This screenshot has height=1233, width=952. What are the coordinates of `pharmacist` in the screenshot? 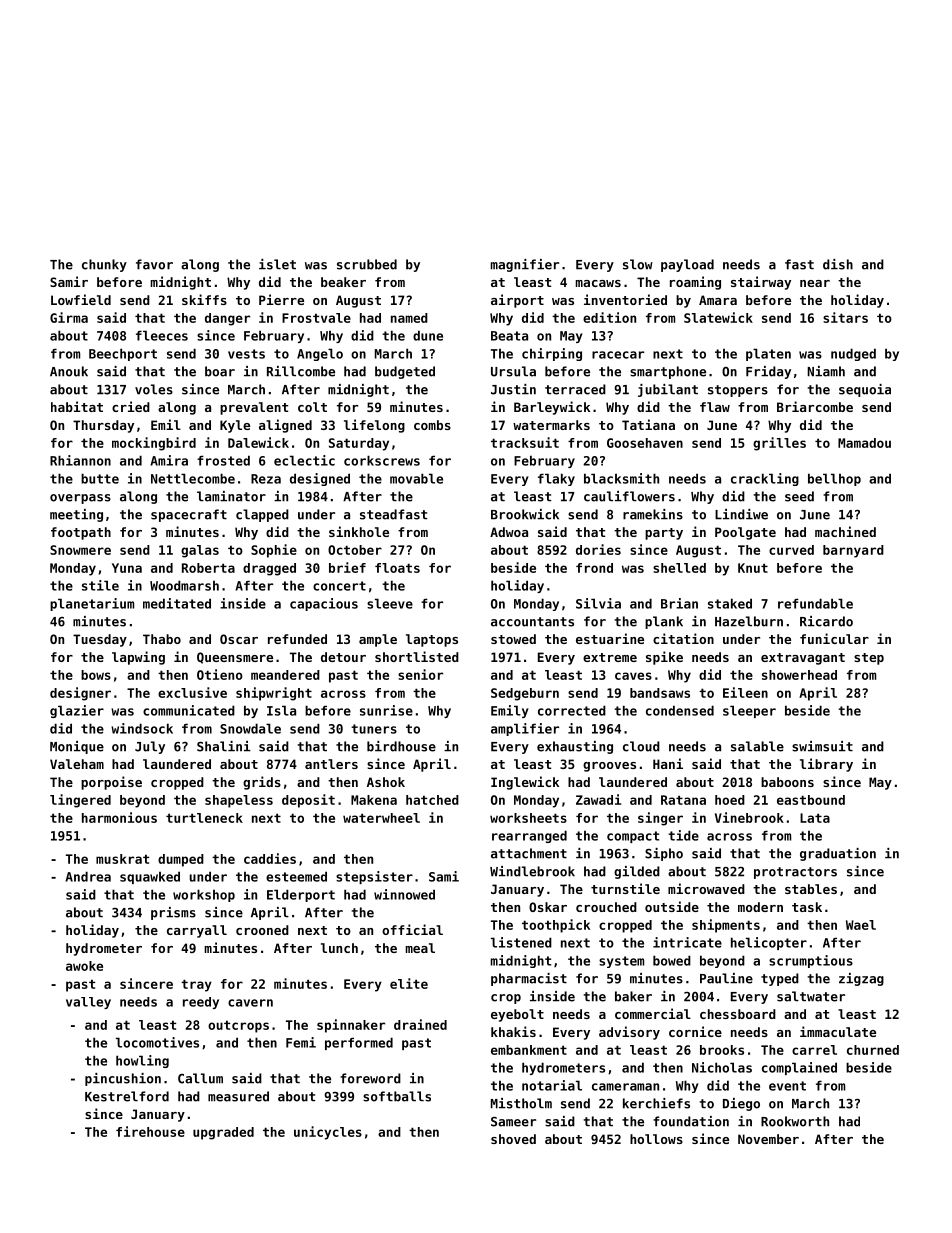 It's located at (529, 979).
